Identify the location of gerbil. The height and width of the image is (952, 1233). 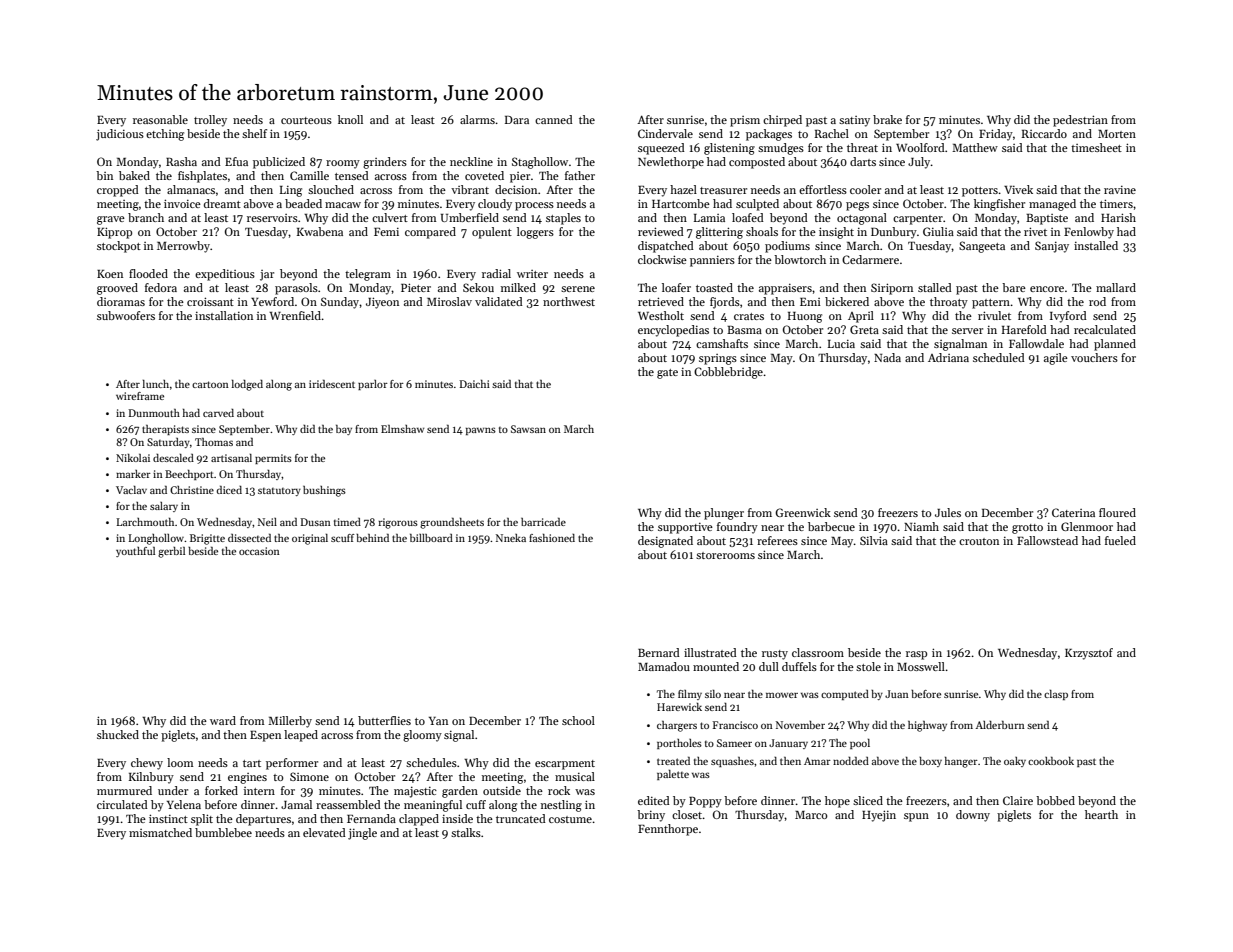
(171, 552).
